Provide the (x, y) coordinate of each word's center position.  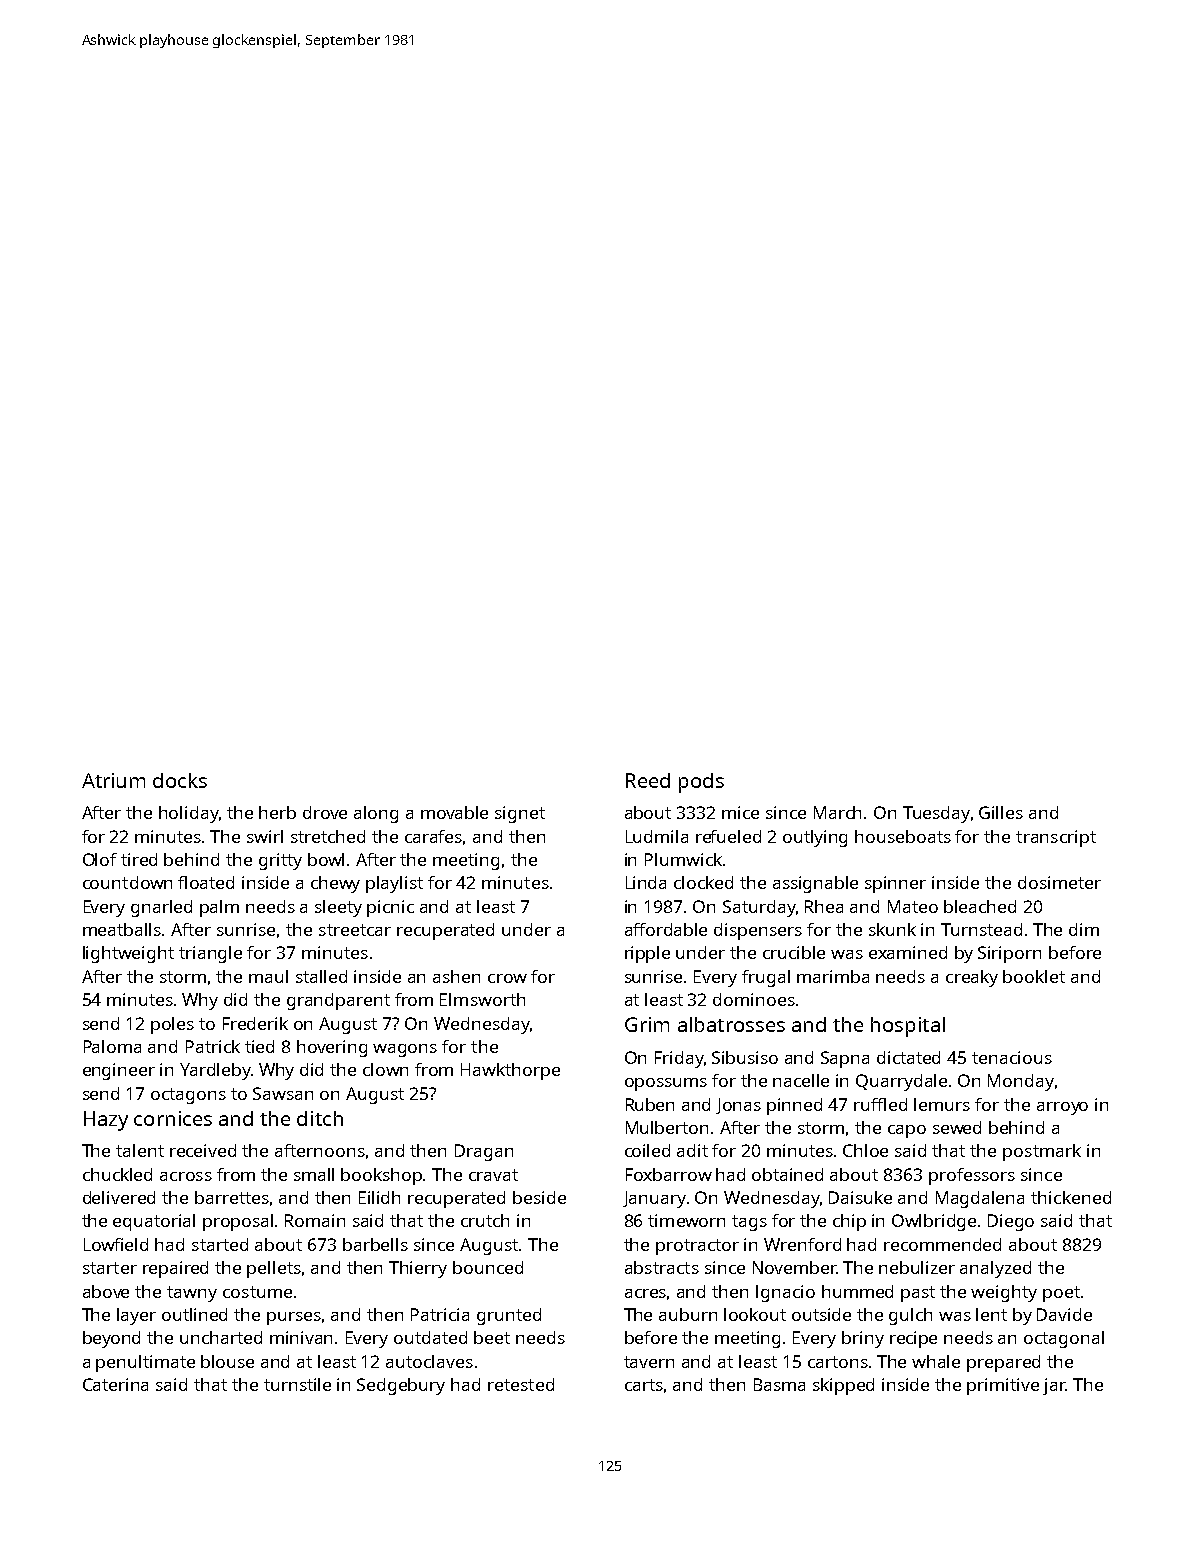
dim (1084, 929)
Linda (646, 882)
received (203, 1150)
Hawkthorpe (510, 1071)
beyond (111, 1339)
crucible (794, 952)
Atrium (113, 780)
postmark (1042, 1152)
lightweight (128, 954)
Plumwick (683, 859)
